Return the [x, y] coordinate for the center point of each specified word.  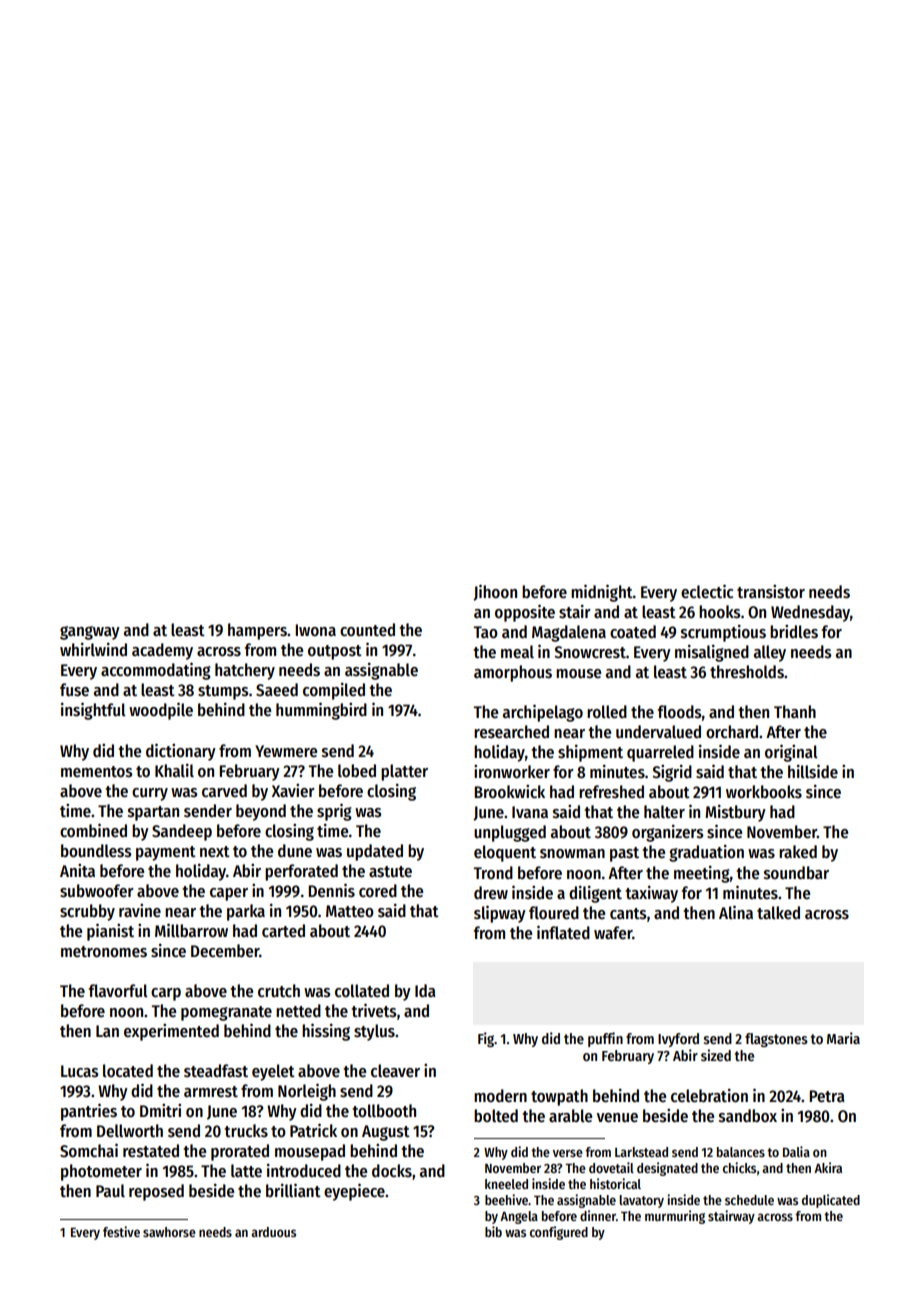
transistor [771, 592]
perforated [301, 872]
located [128, 1071]
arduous [273, 1232]
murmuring [675, 1217]
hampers [257, 631]
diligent [595, 894]
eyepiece [354, 1192]
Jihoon [495, 592]
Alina [736, 912]
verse [568, 1153]
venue [617, 1118]
